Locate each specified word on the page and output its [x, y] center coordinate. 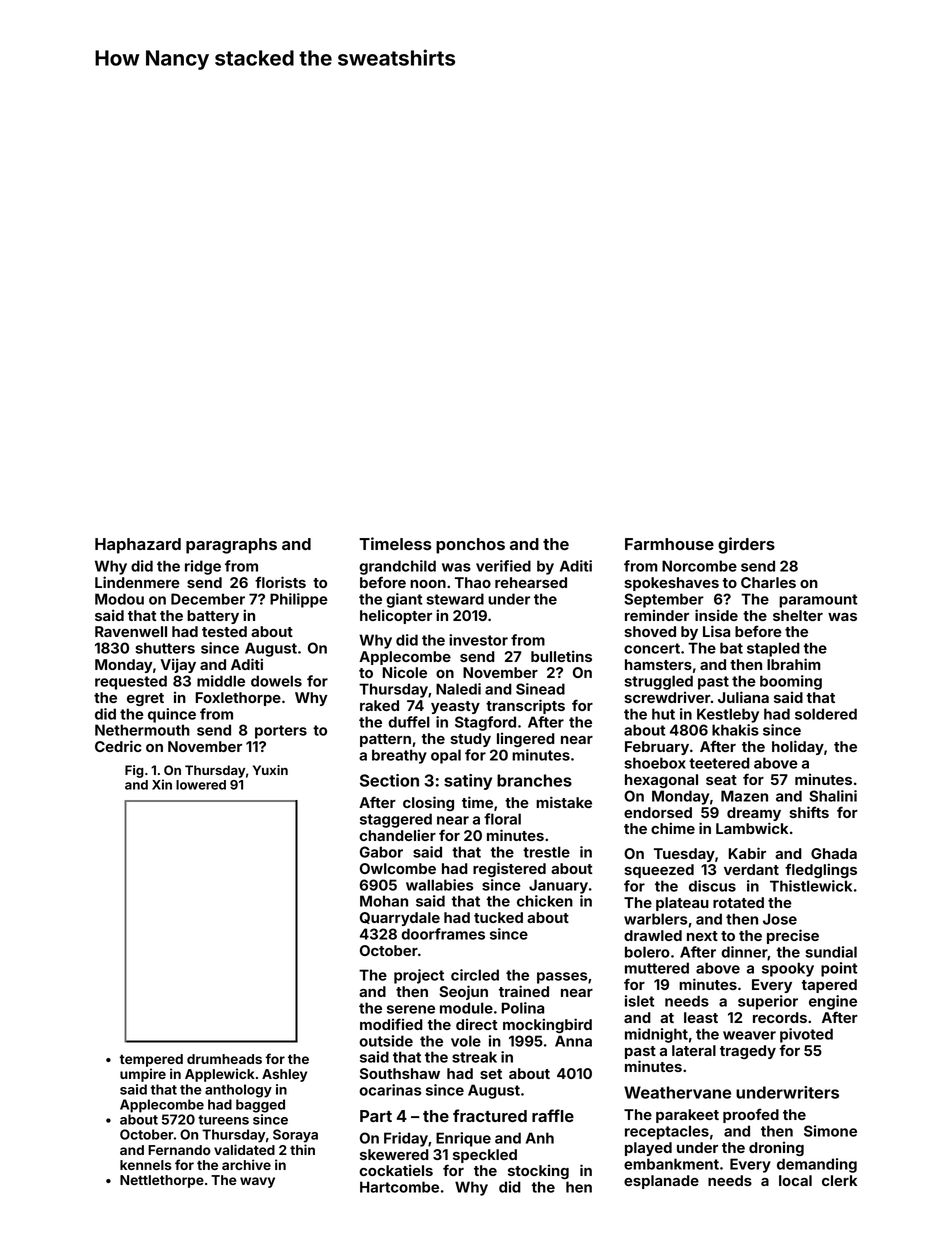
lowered [201, 785]
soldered [826, 714]
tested [224, 631]
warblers [655, 919]
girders [746, 545]
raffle [553, 1115]
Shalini [833, 796]
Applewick [220, 1075]
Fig [134, 771]
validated [244, 1149]
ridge [203, 567]
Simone [830, 1131]
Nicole [404, 672]
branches [534, 780]
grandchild [397, 567]
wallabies [439, 885]
